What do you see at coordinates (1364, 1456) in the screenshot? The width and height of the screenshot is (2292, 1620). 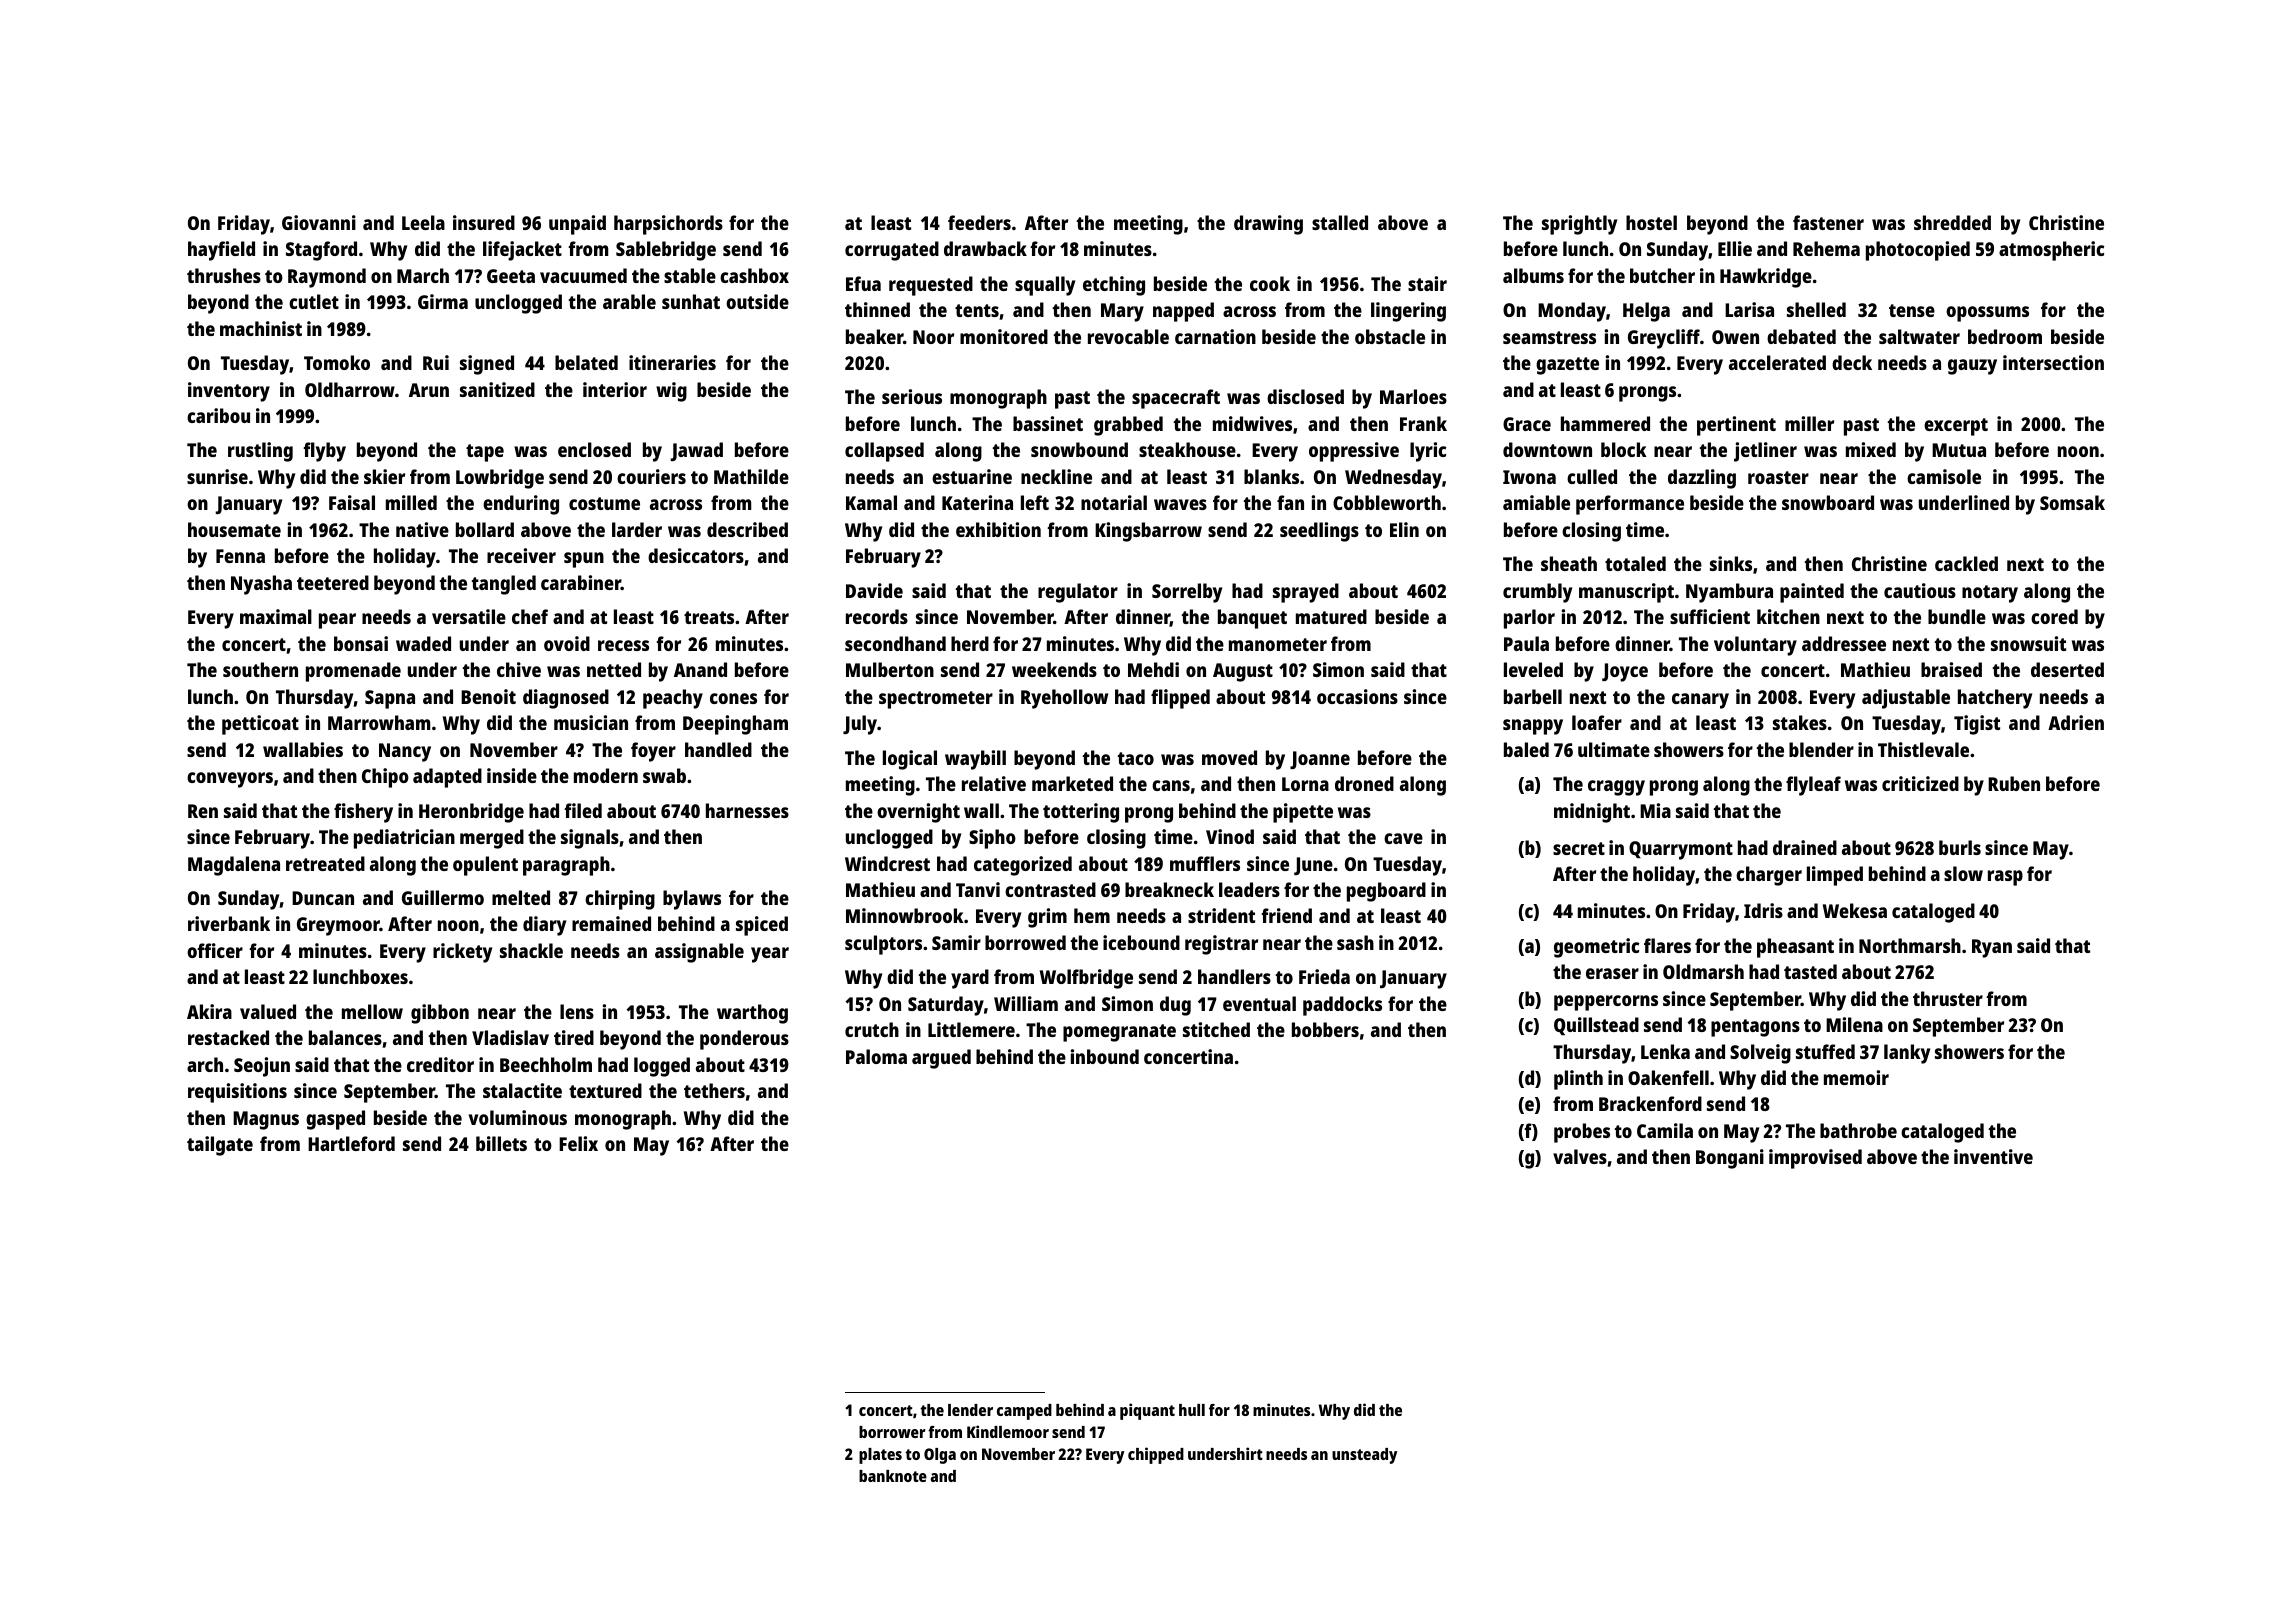 I see `unsteady` at bounding box center [1364, 1456].
